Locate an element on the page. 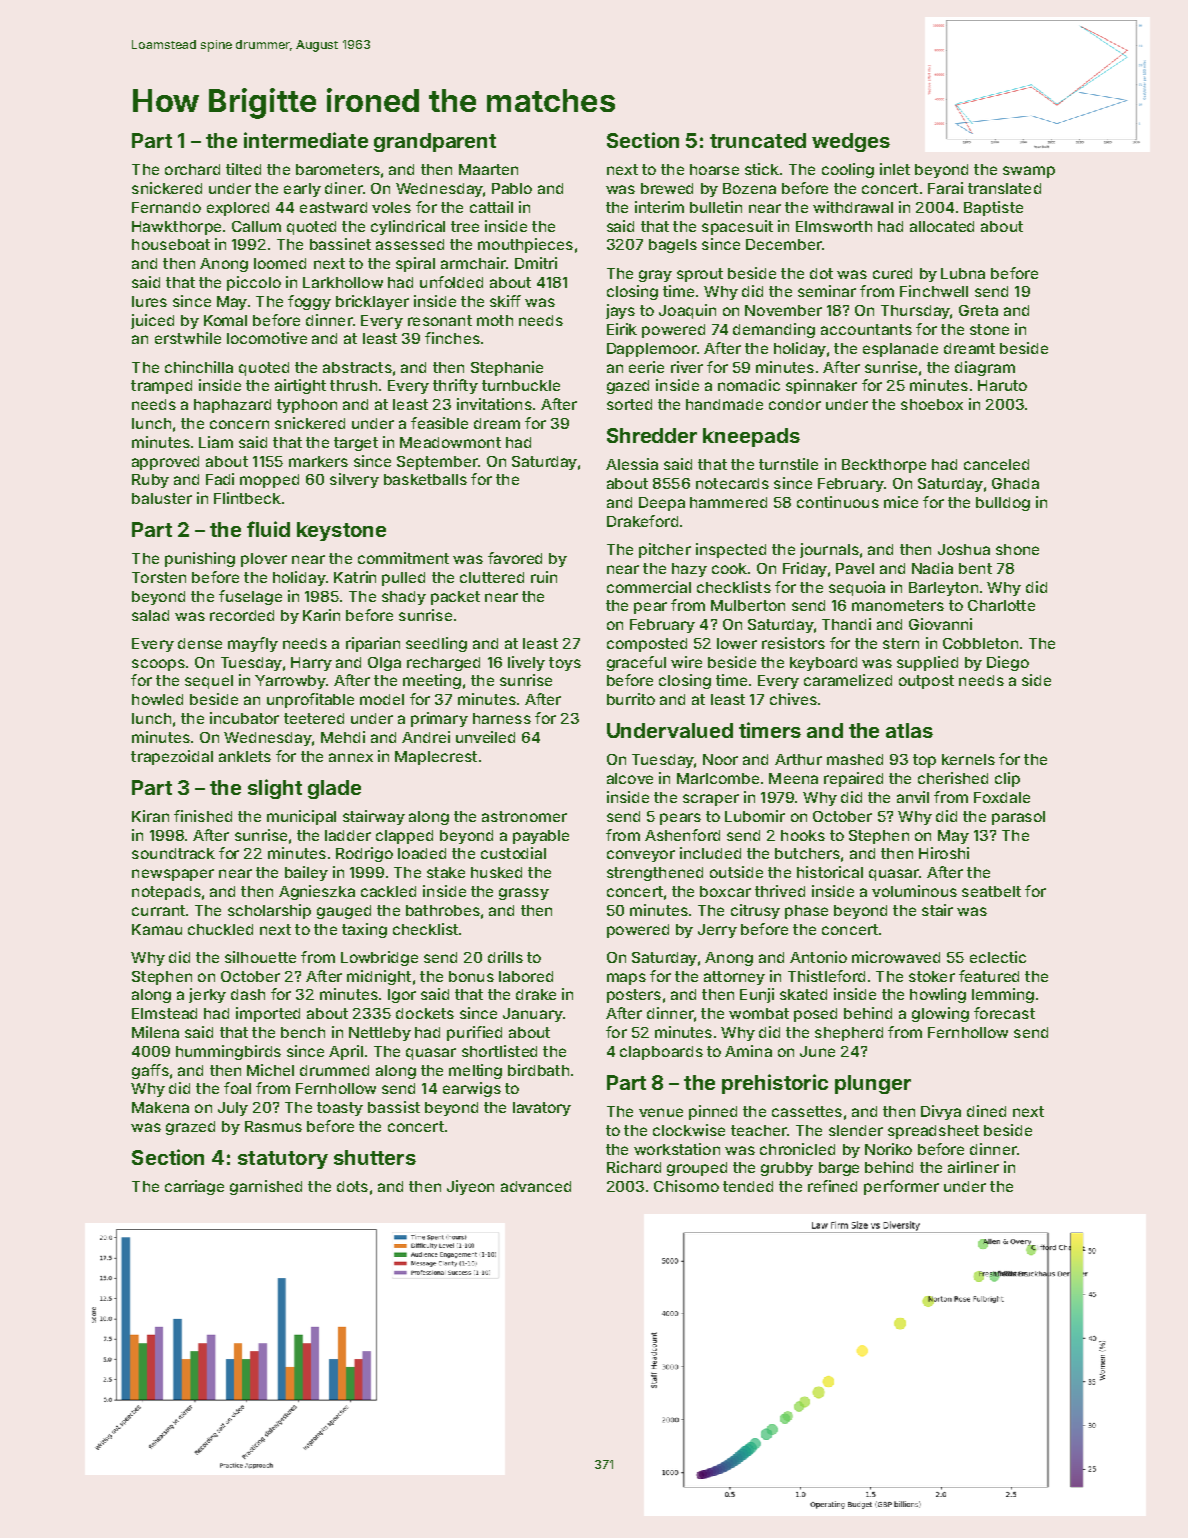  truncated is located at coordinates (758, 140).
